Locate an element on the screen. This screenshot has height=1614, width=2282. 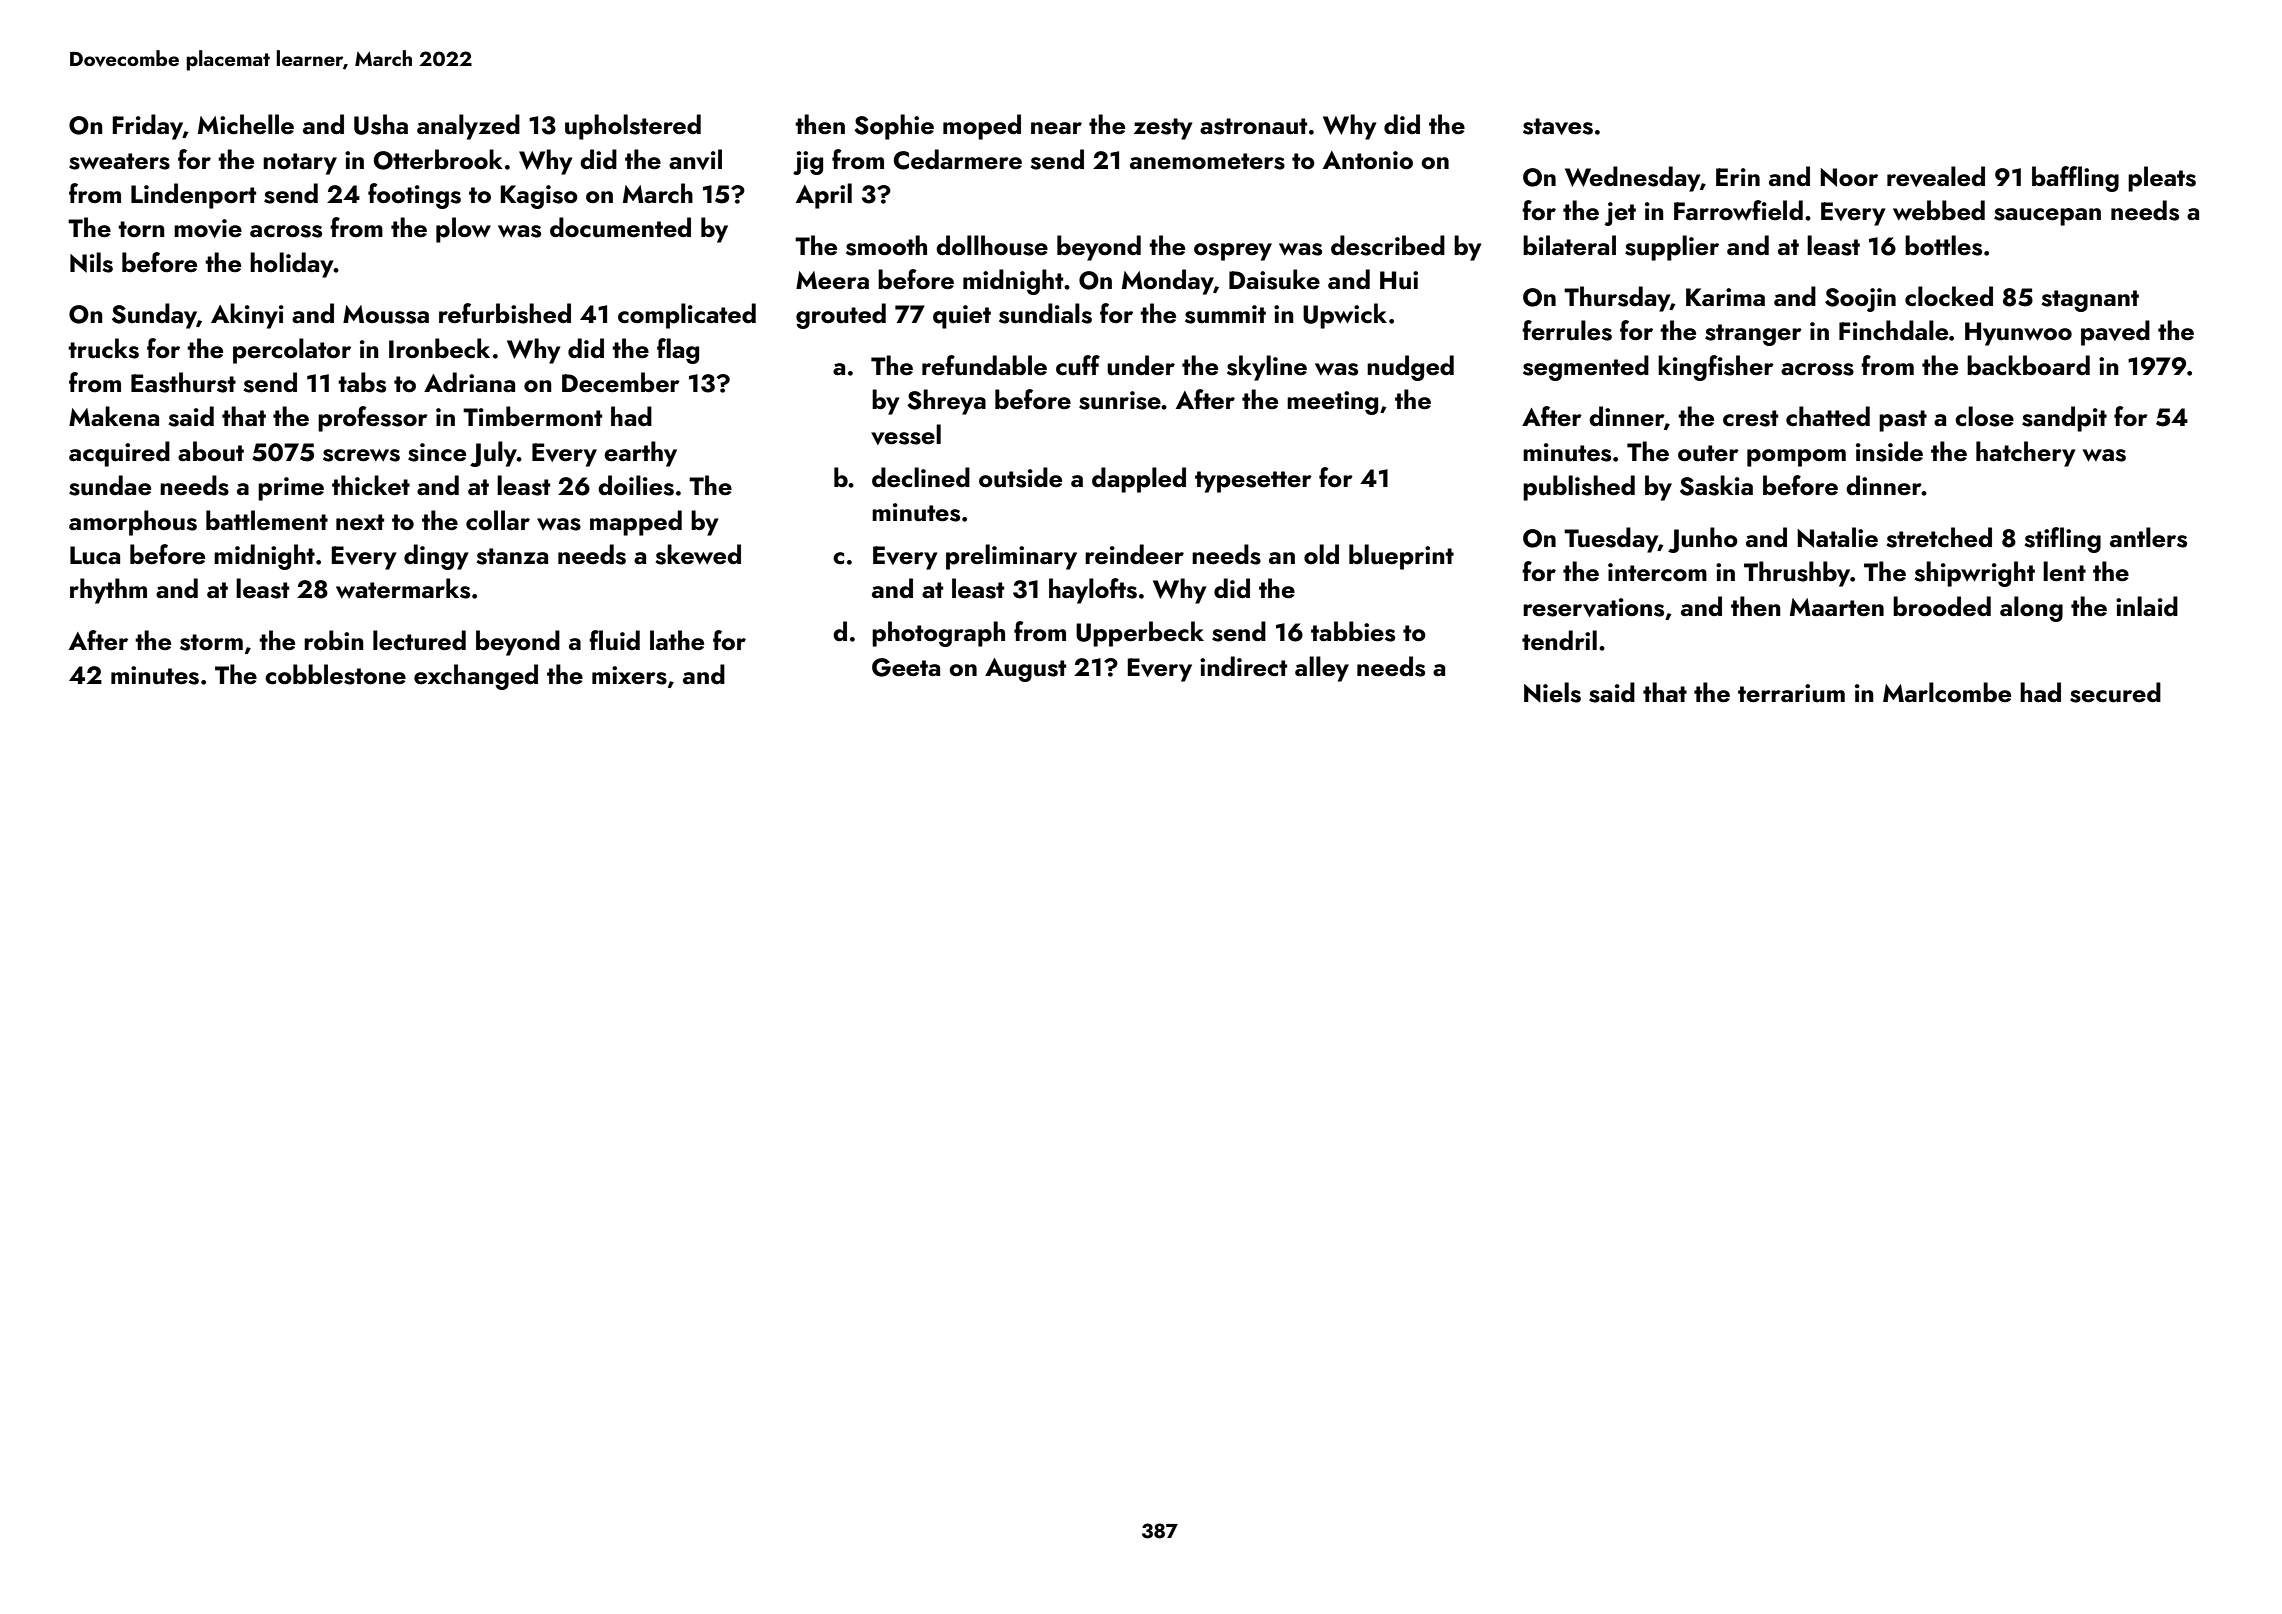
Thrushby is located at coordinates (1797, 574).
